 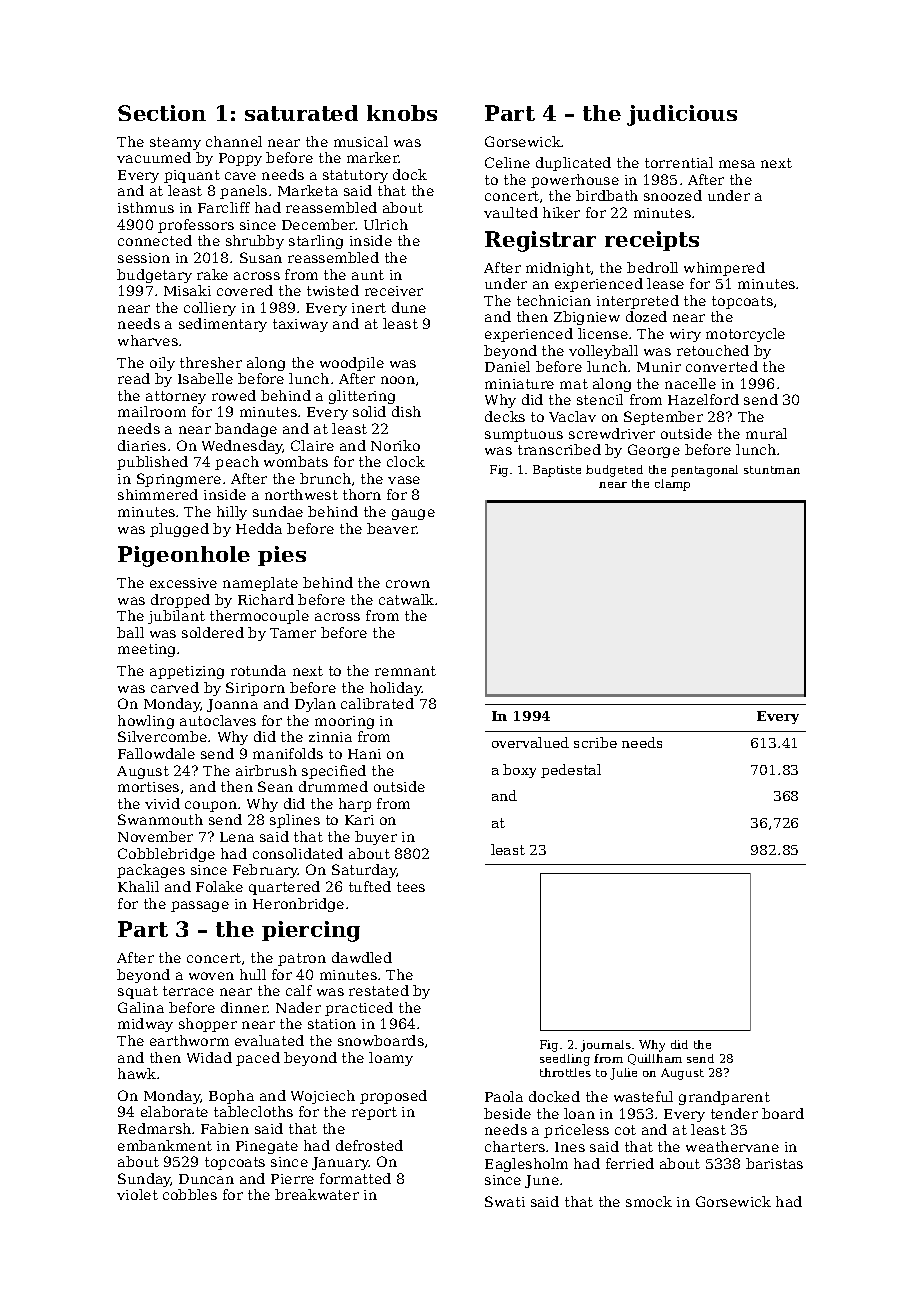 What do you see at coordinates (234, 141) in the page?
I see `channel` at bounding box center [234, 141].
